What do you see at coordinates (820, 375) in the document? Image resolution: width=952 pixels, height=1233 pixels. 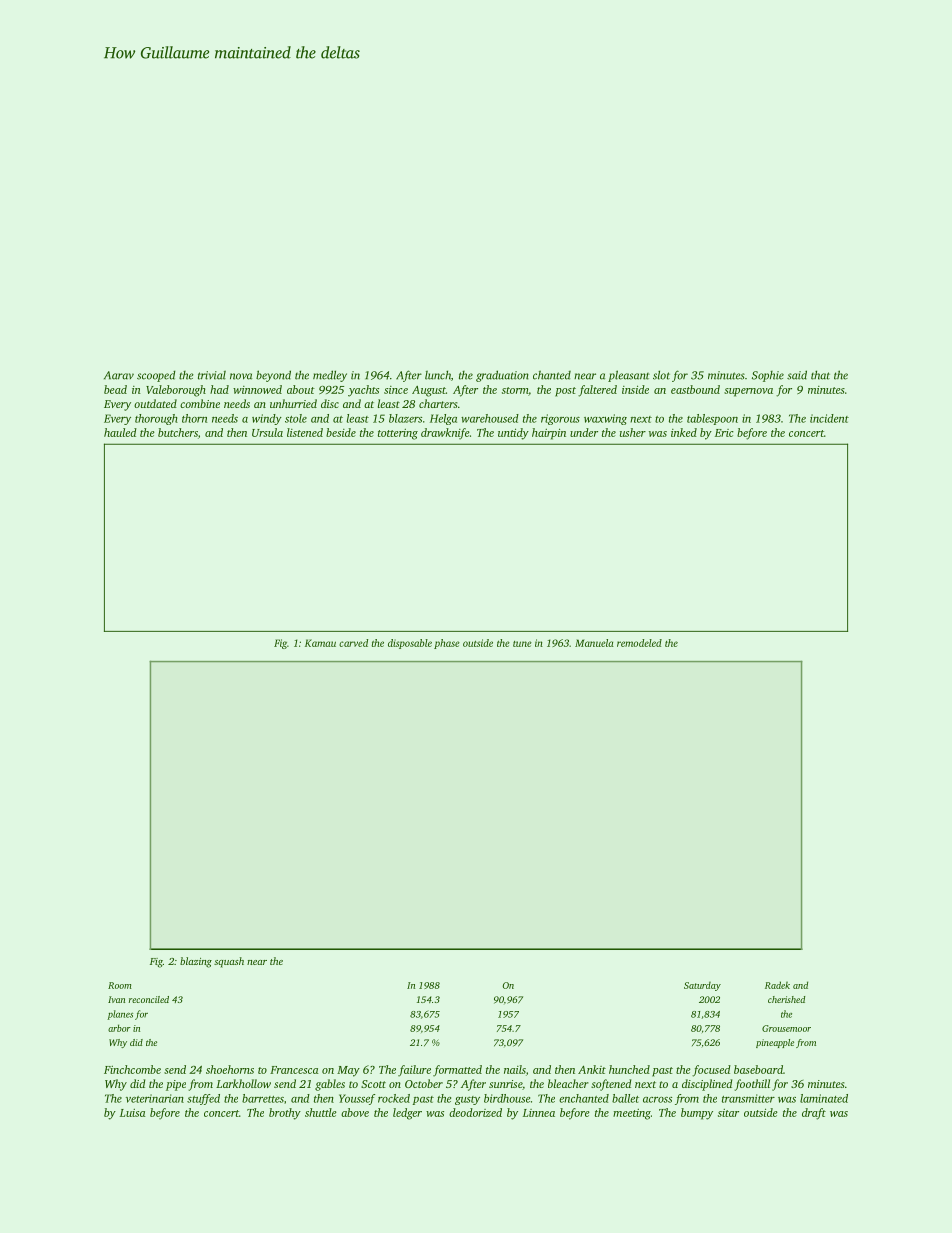 I see `that` at bounding box center [820, 375].
